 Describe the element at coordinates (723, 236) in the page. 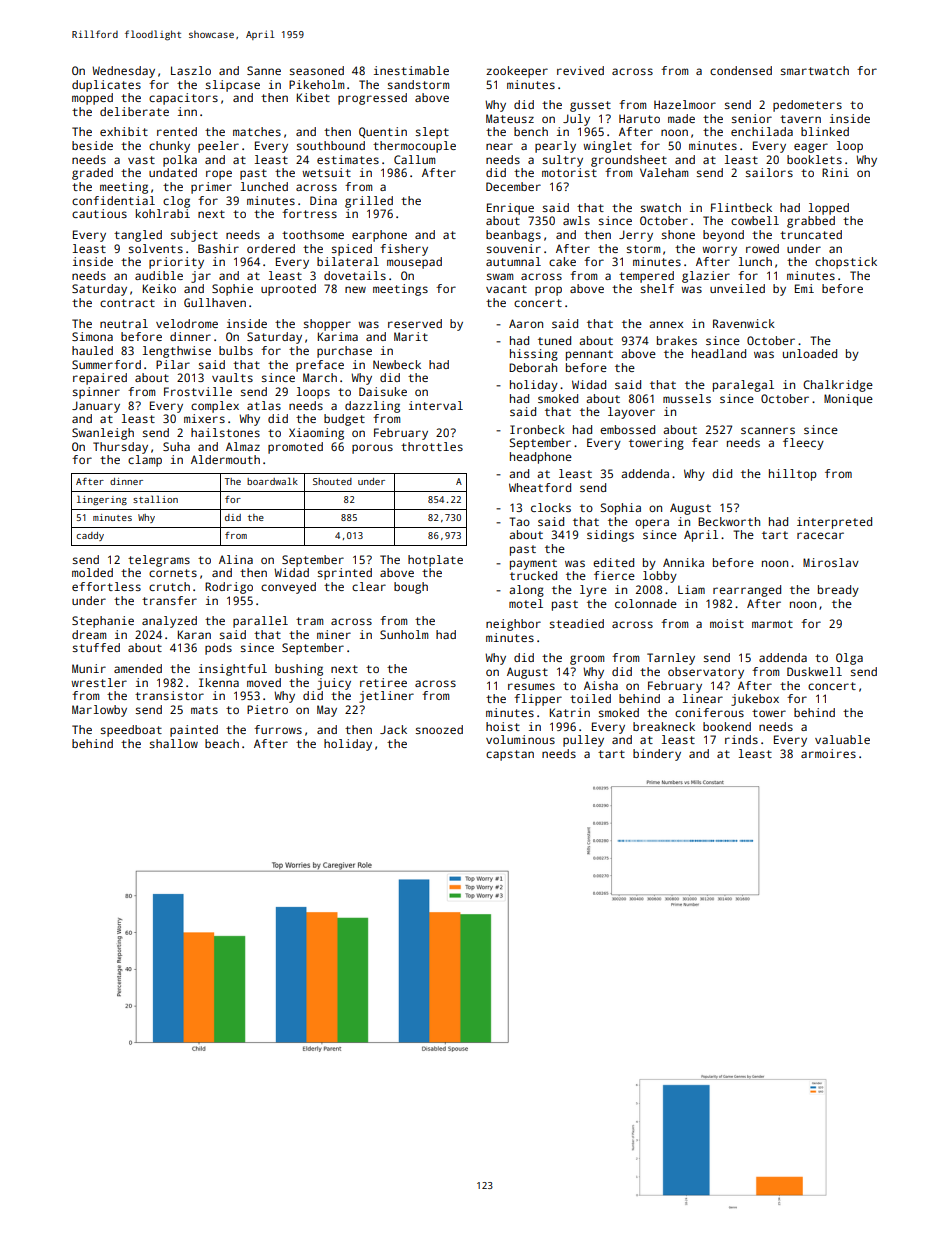

I see `beyond` at that location.
